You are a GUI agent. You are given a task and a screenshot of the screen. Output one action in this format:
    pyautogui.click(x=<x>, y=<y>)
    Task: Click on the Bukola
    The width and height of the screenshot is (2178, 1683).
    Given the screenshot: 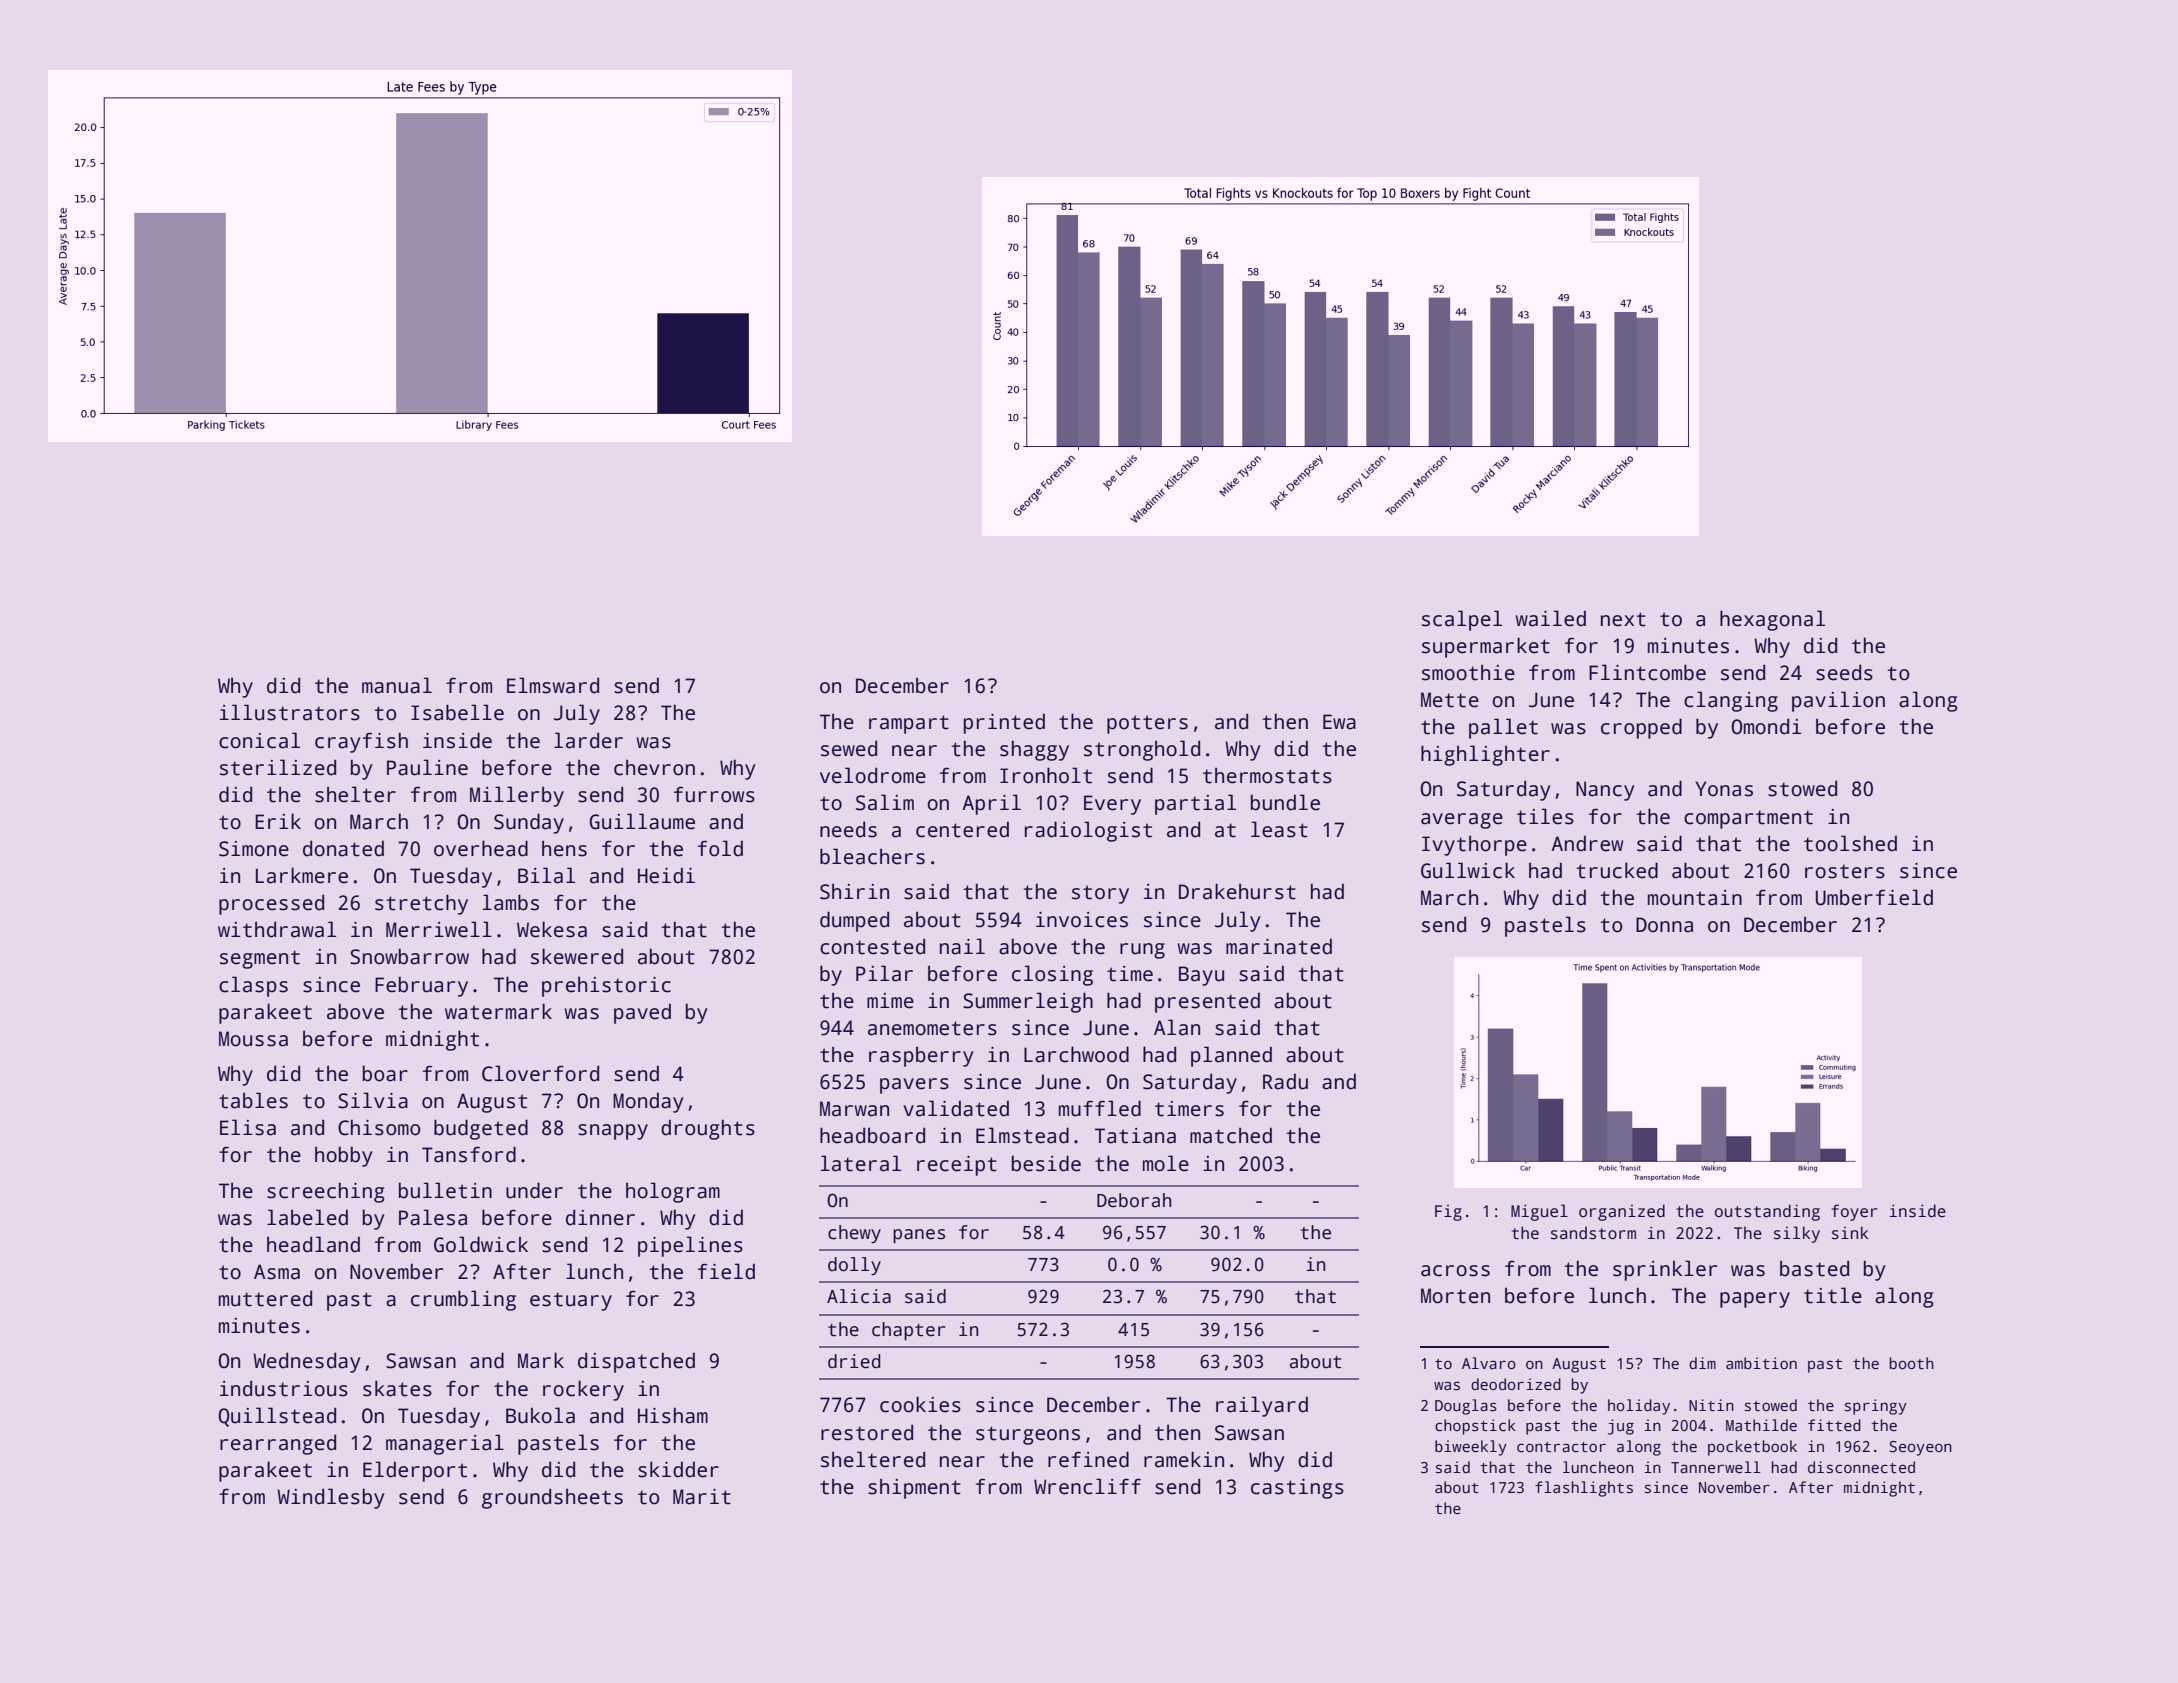 What is the action you would take?
    pyautogui.click(x=540, y=1415)
